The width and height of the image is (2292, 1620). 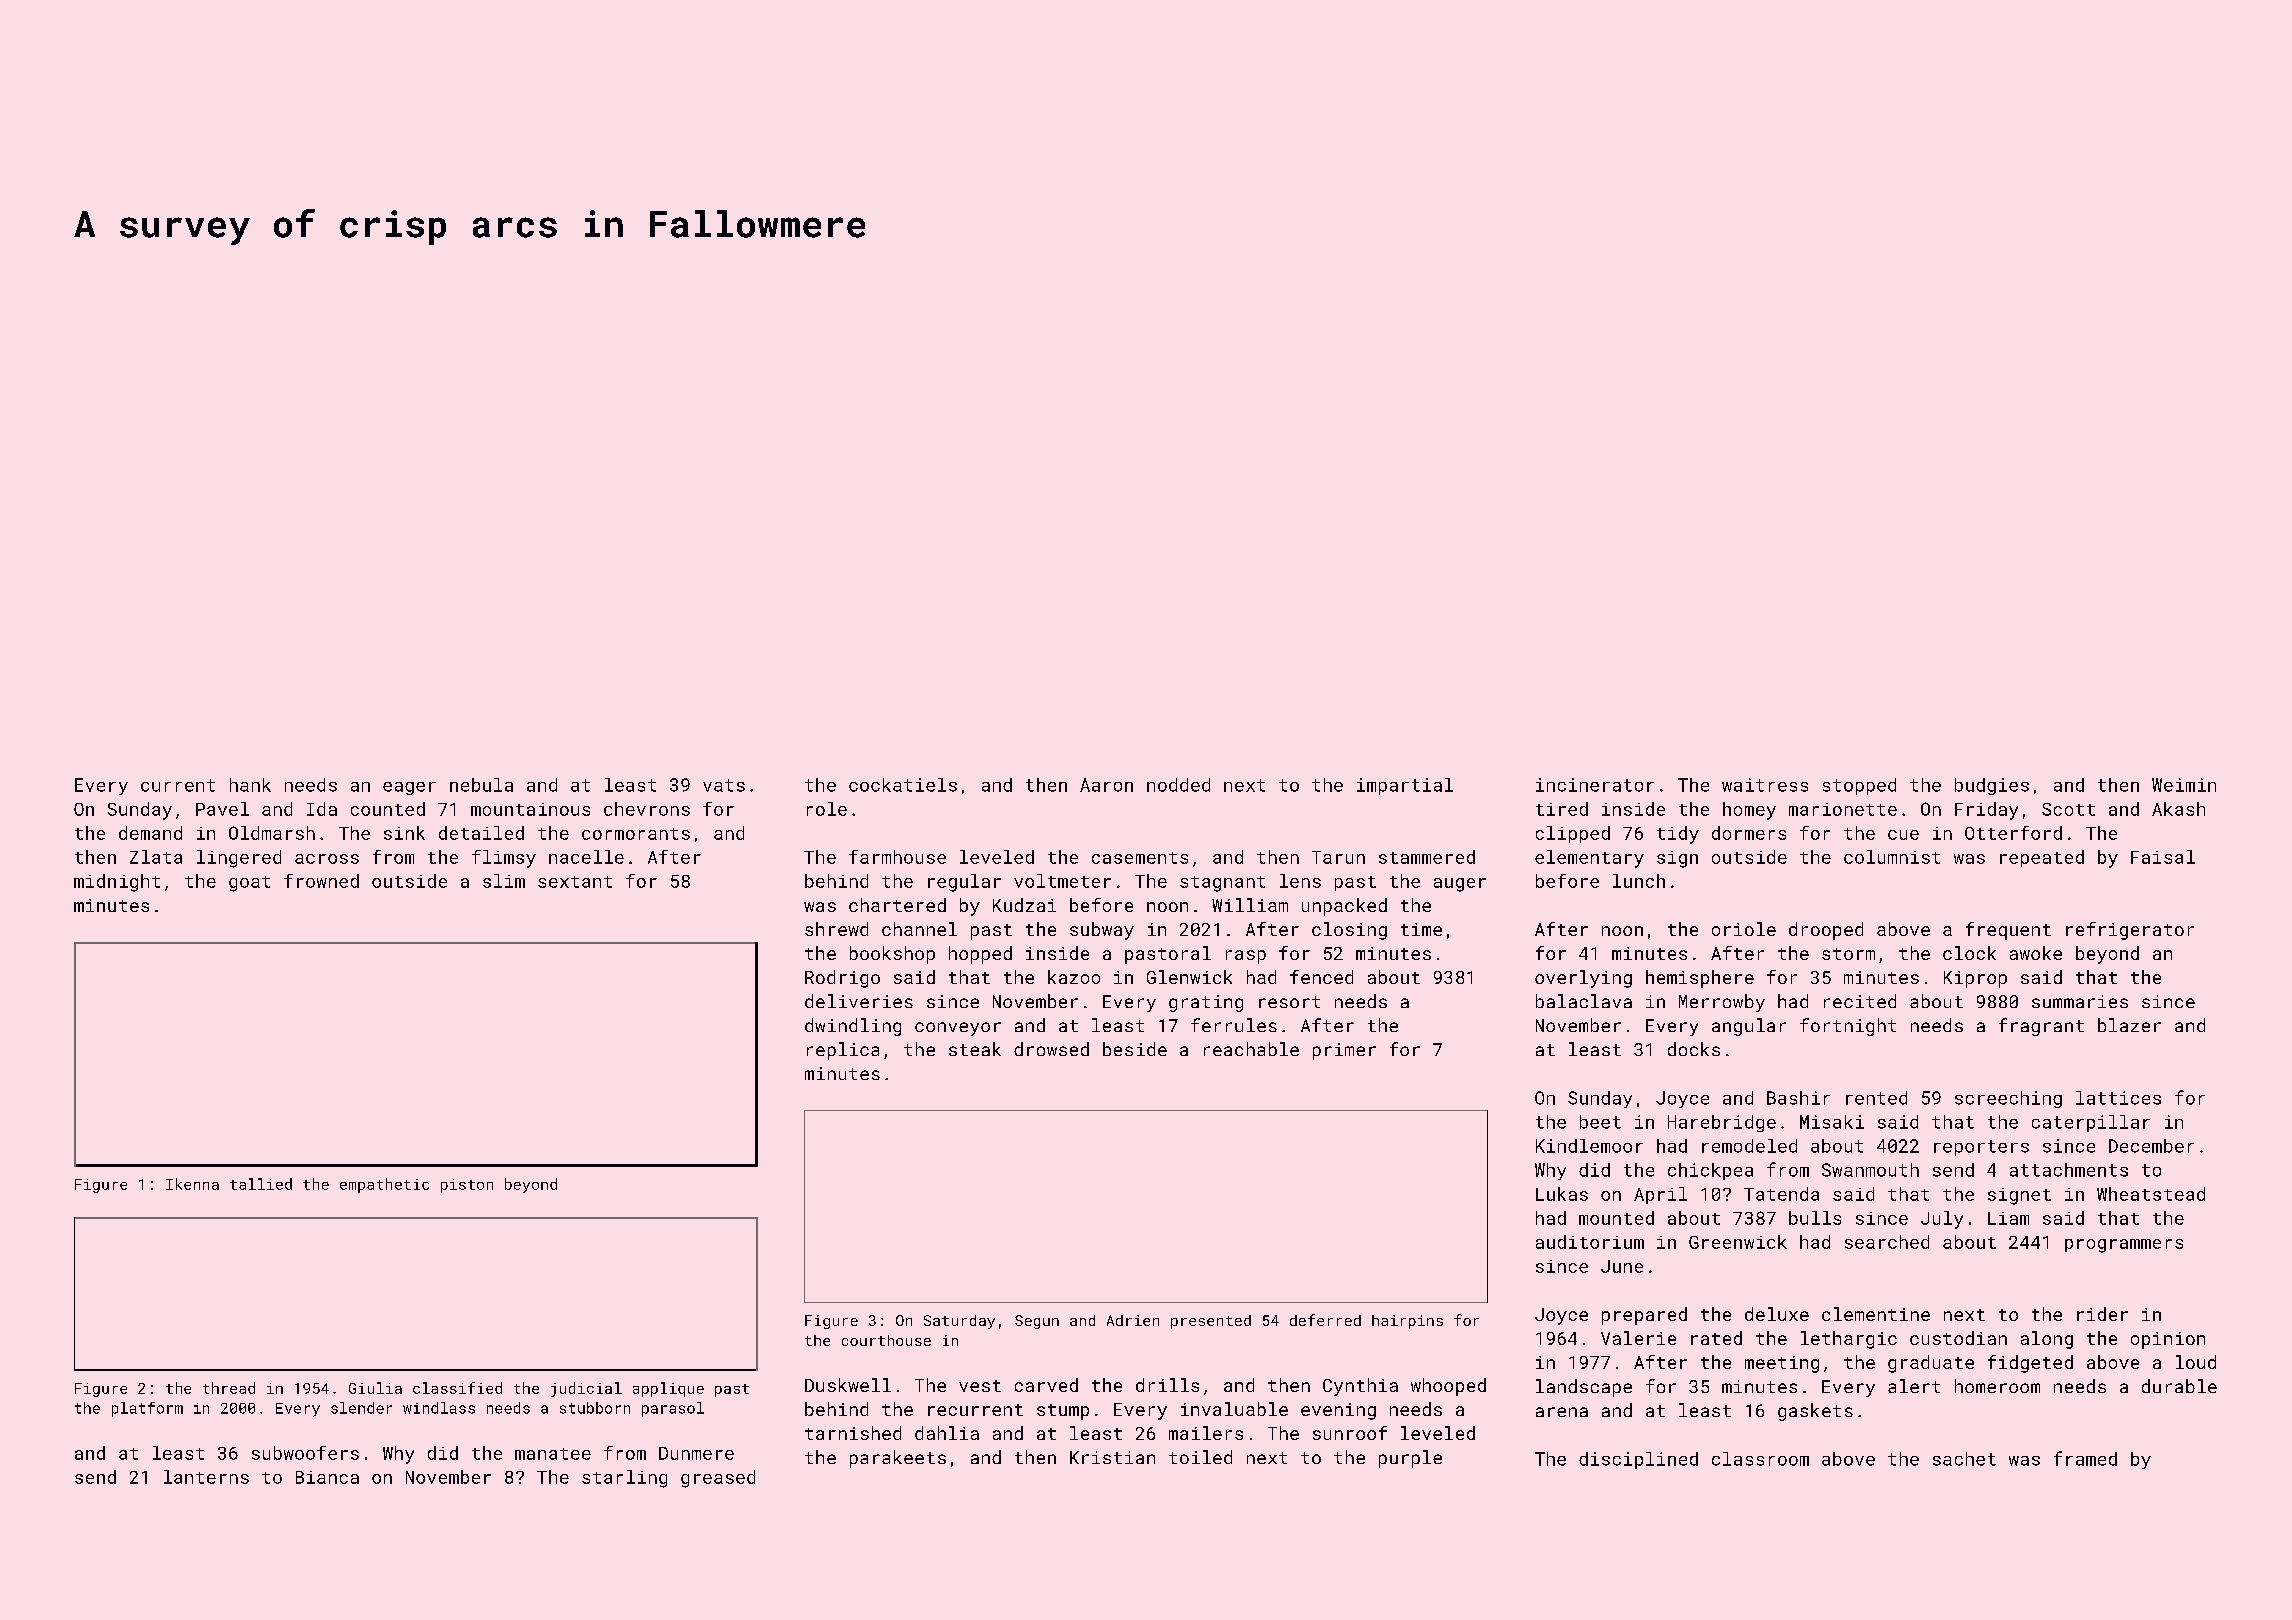 What do you see at coordinates (1427, 857) in the image?
I see `stammered` at bounding box center [1427, 857].
